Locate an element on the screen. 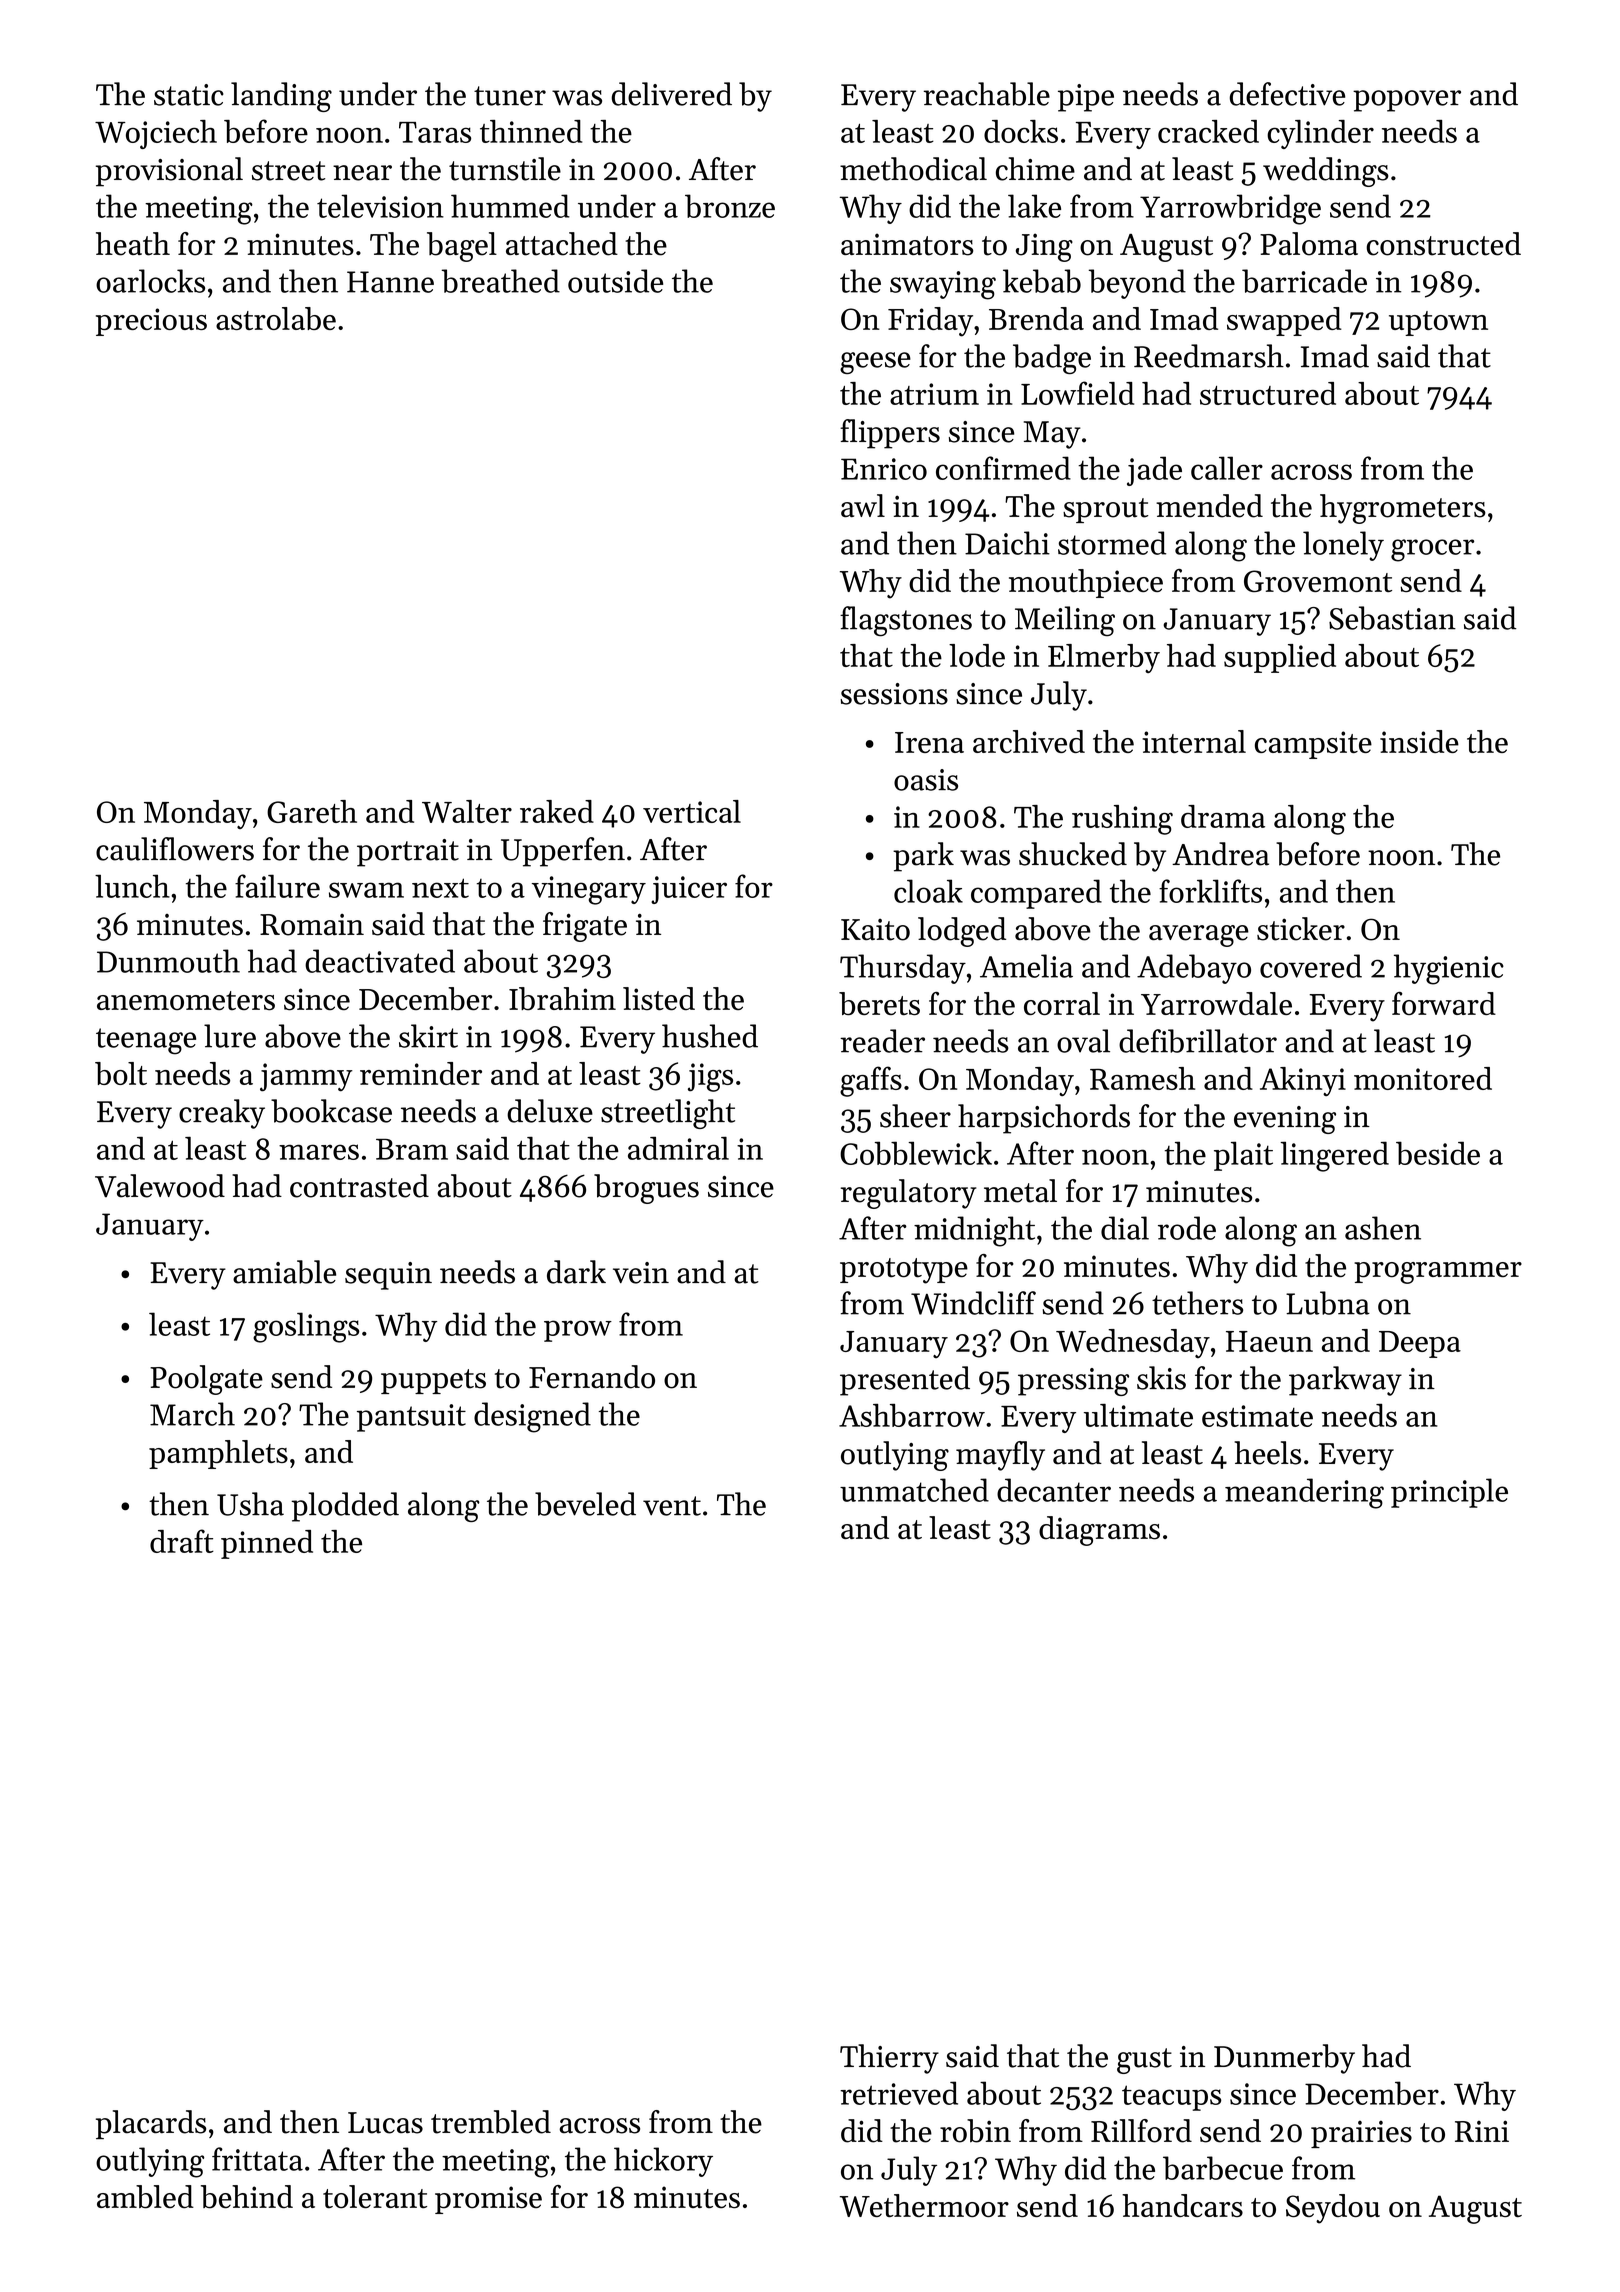 The image size is (1620, 2292). reader is located at coordinates (882, 1041).
